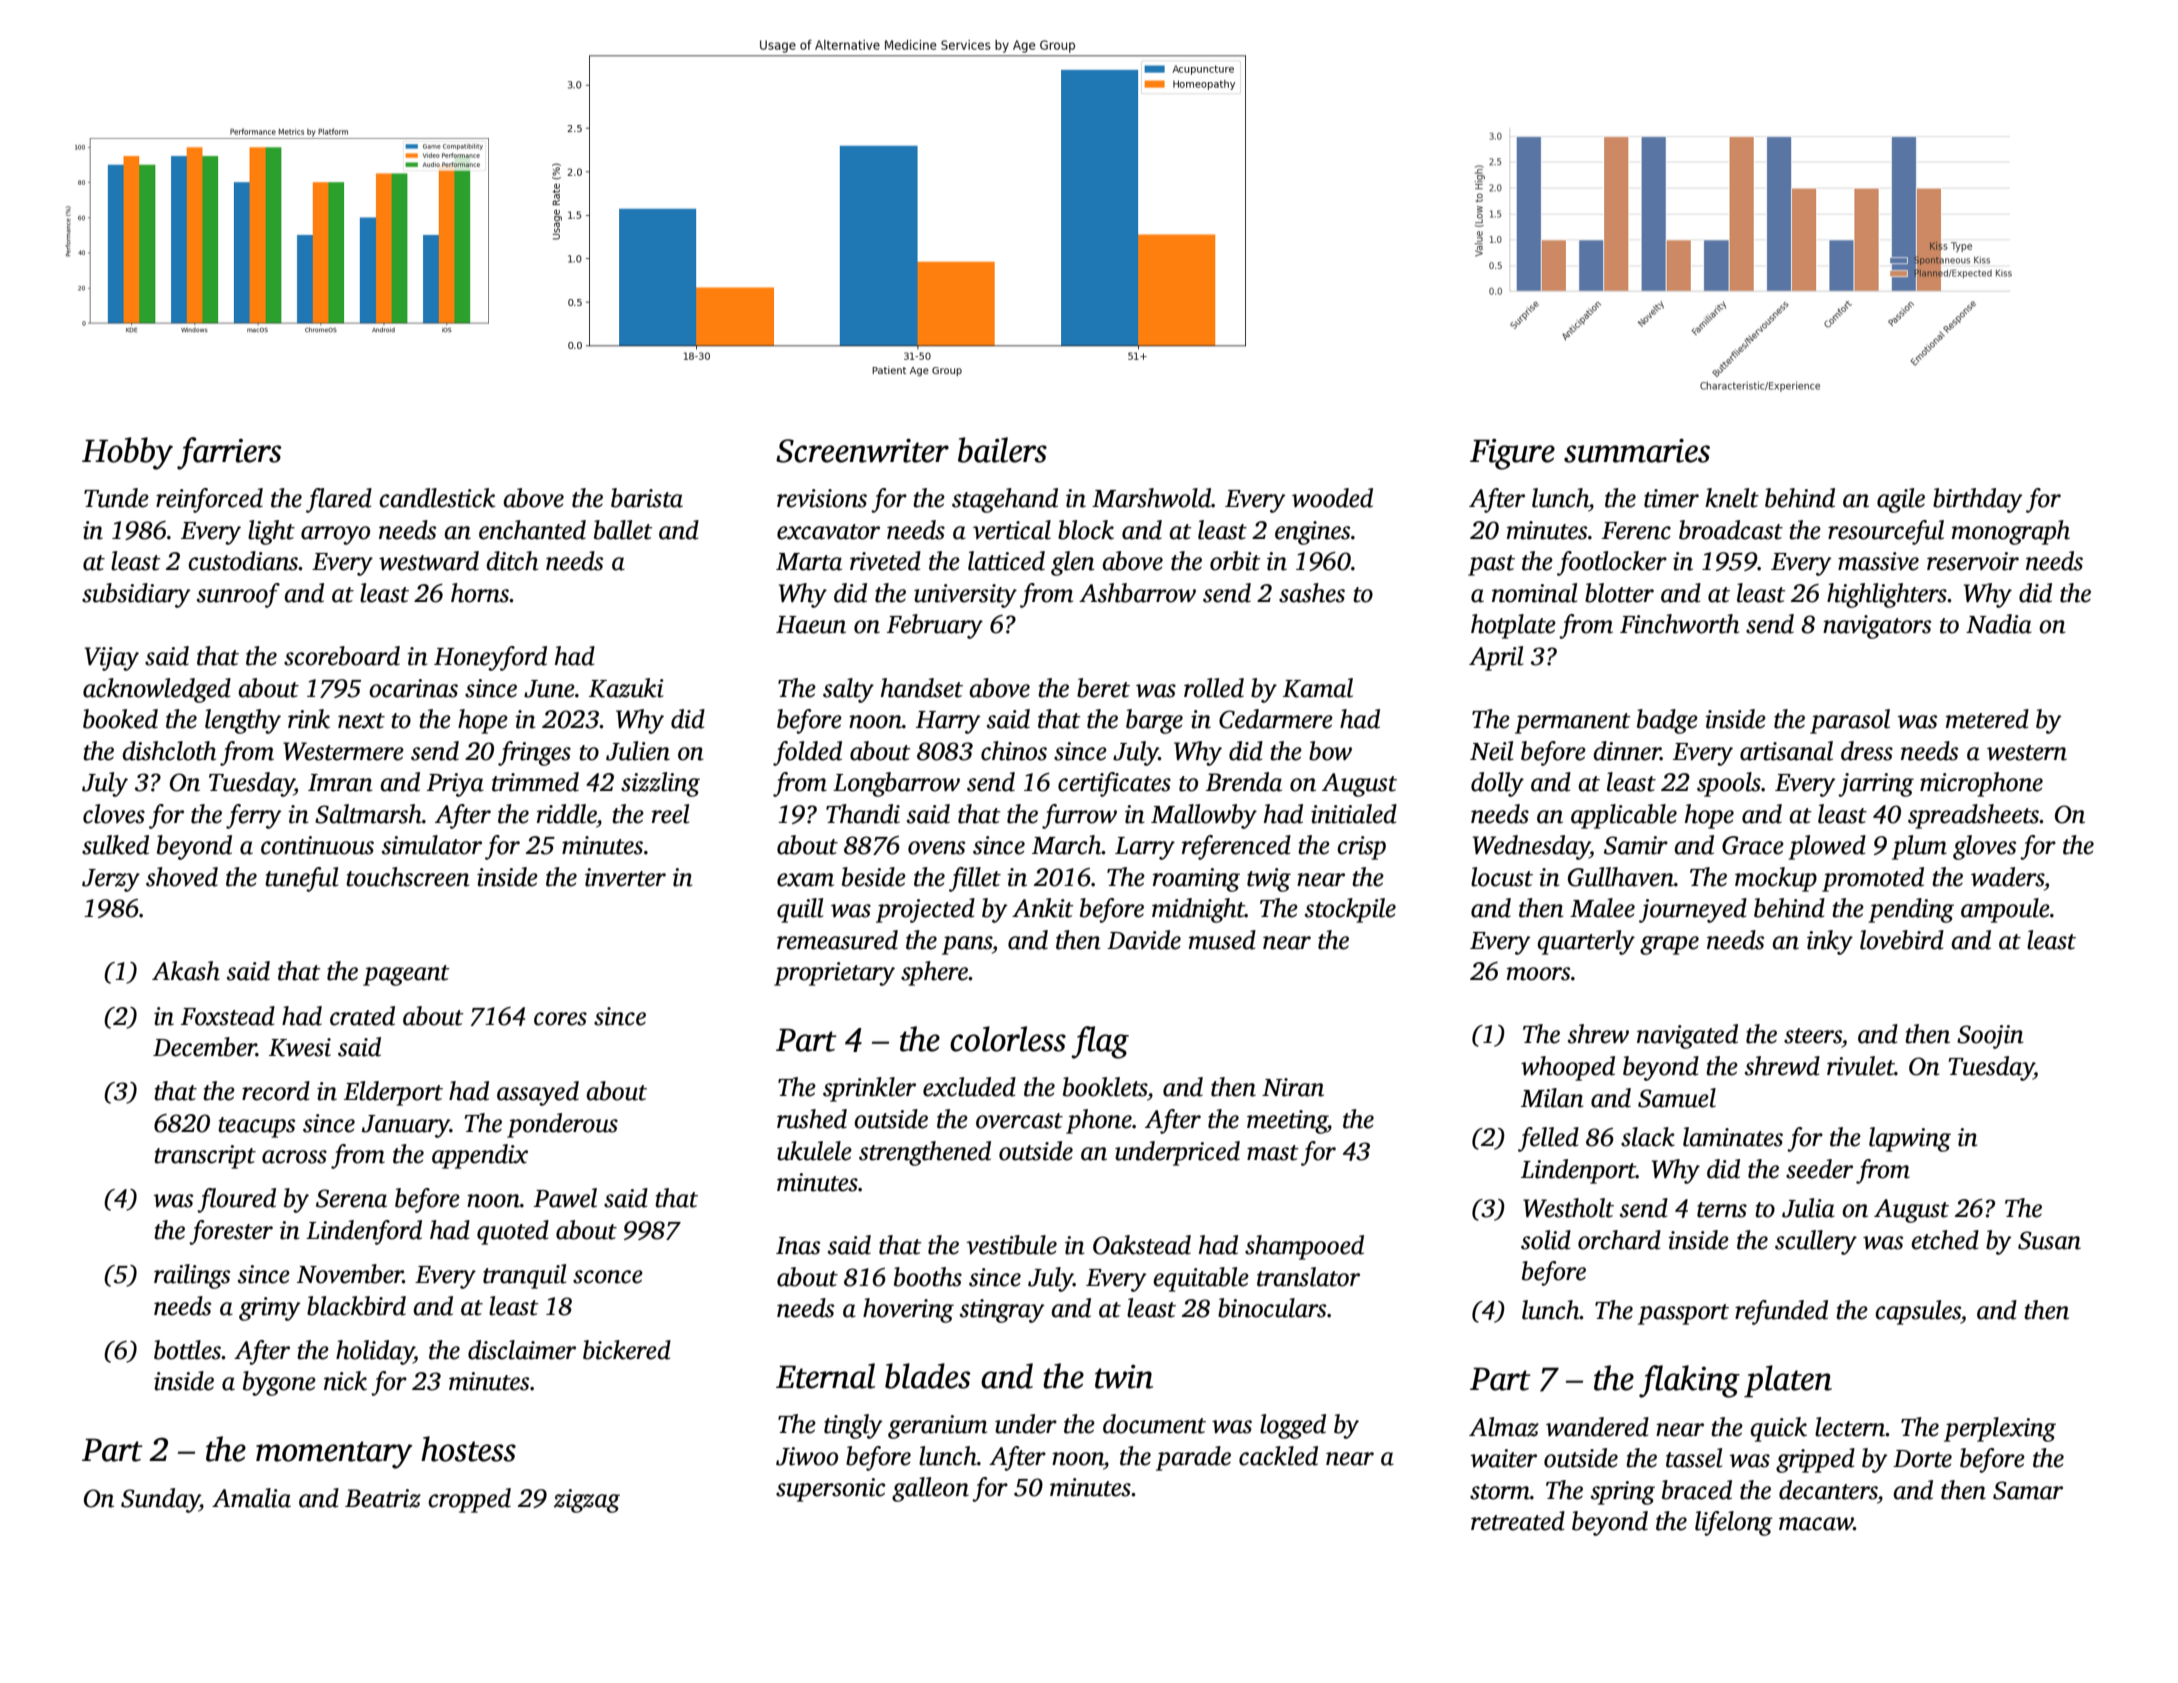 The width and height of the screenshot is (2178, 1683). I want to click on Niran, so click(1293, 1087).
